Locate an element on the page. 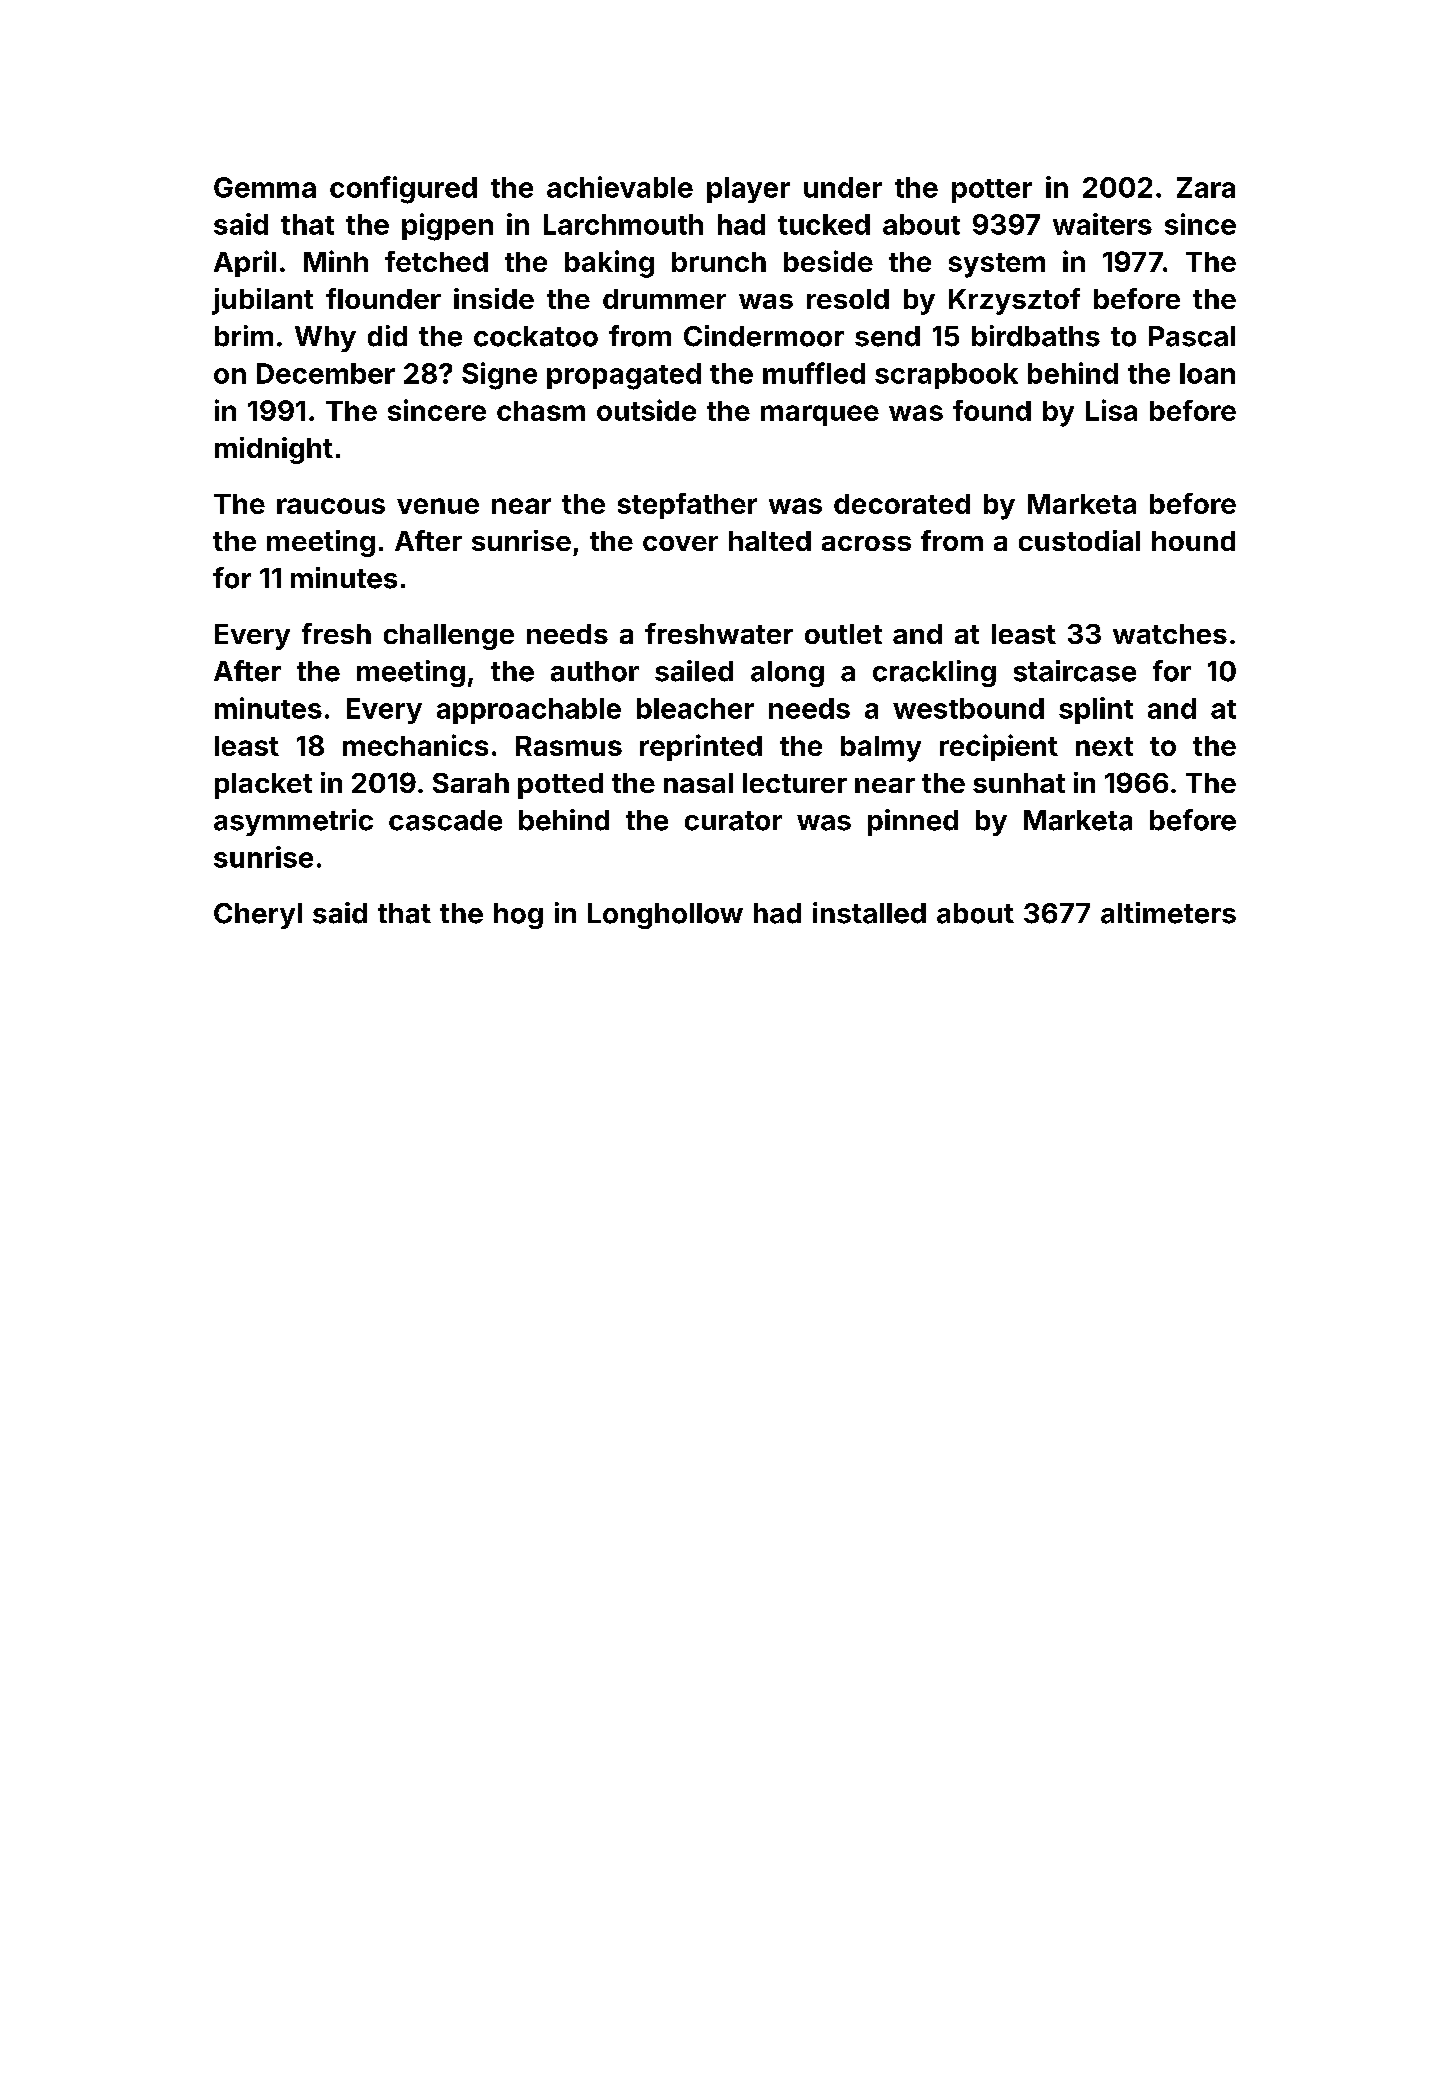  drummer is located at coordinates (664, 299).
